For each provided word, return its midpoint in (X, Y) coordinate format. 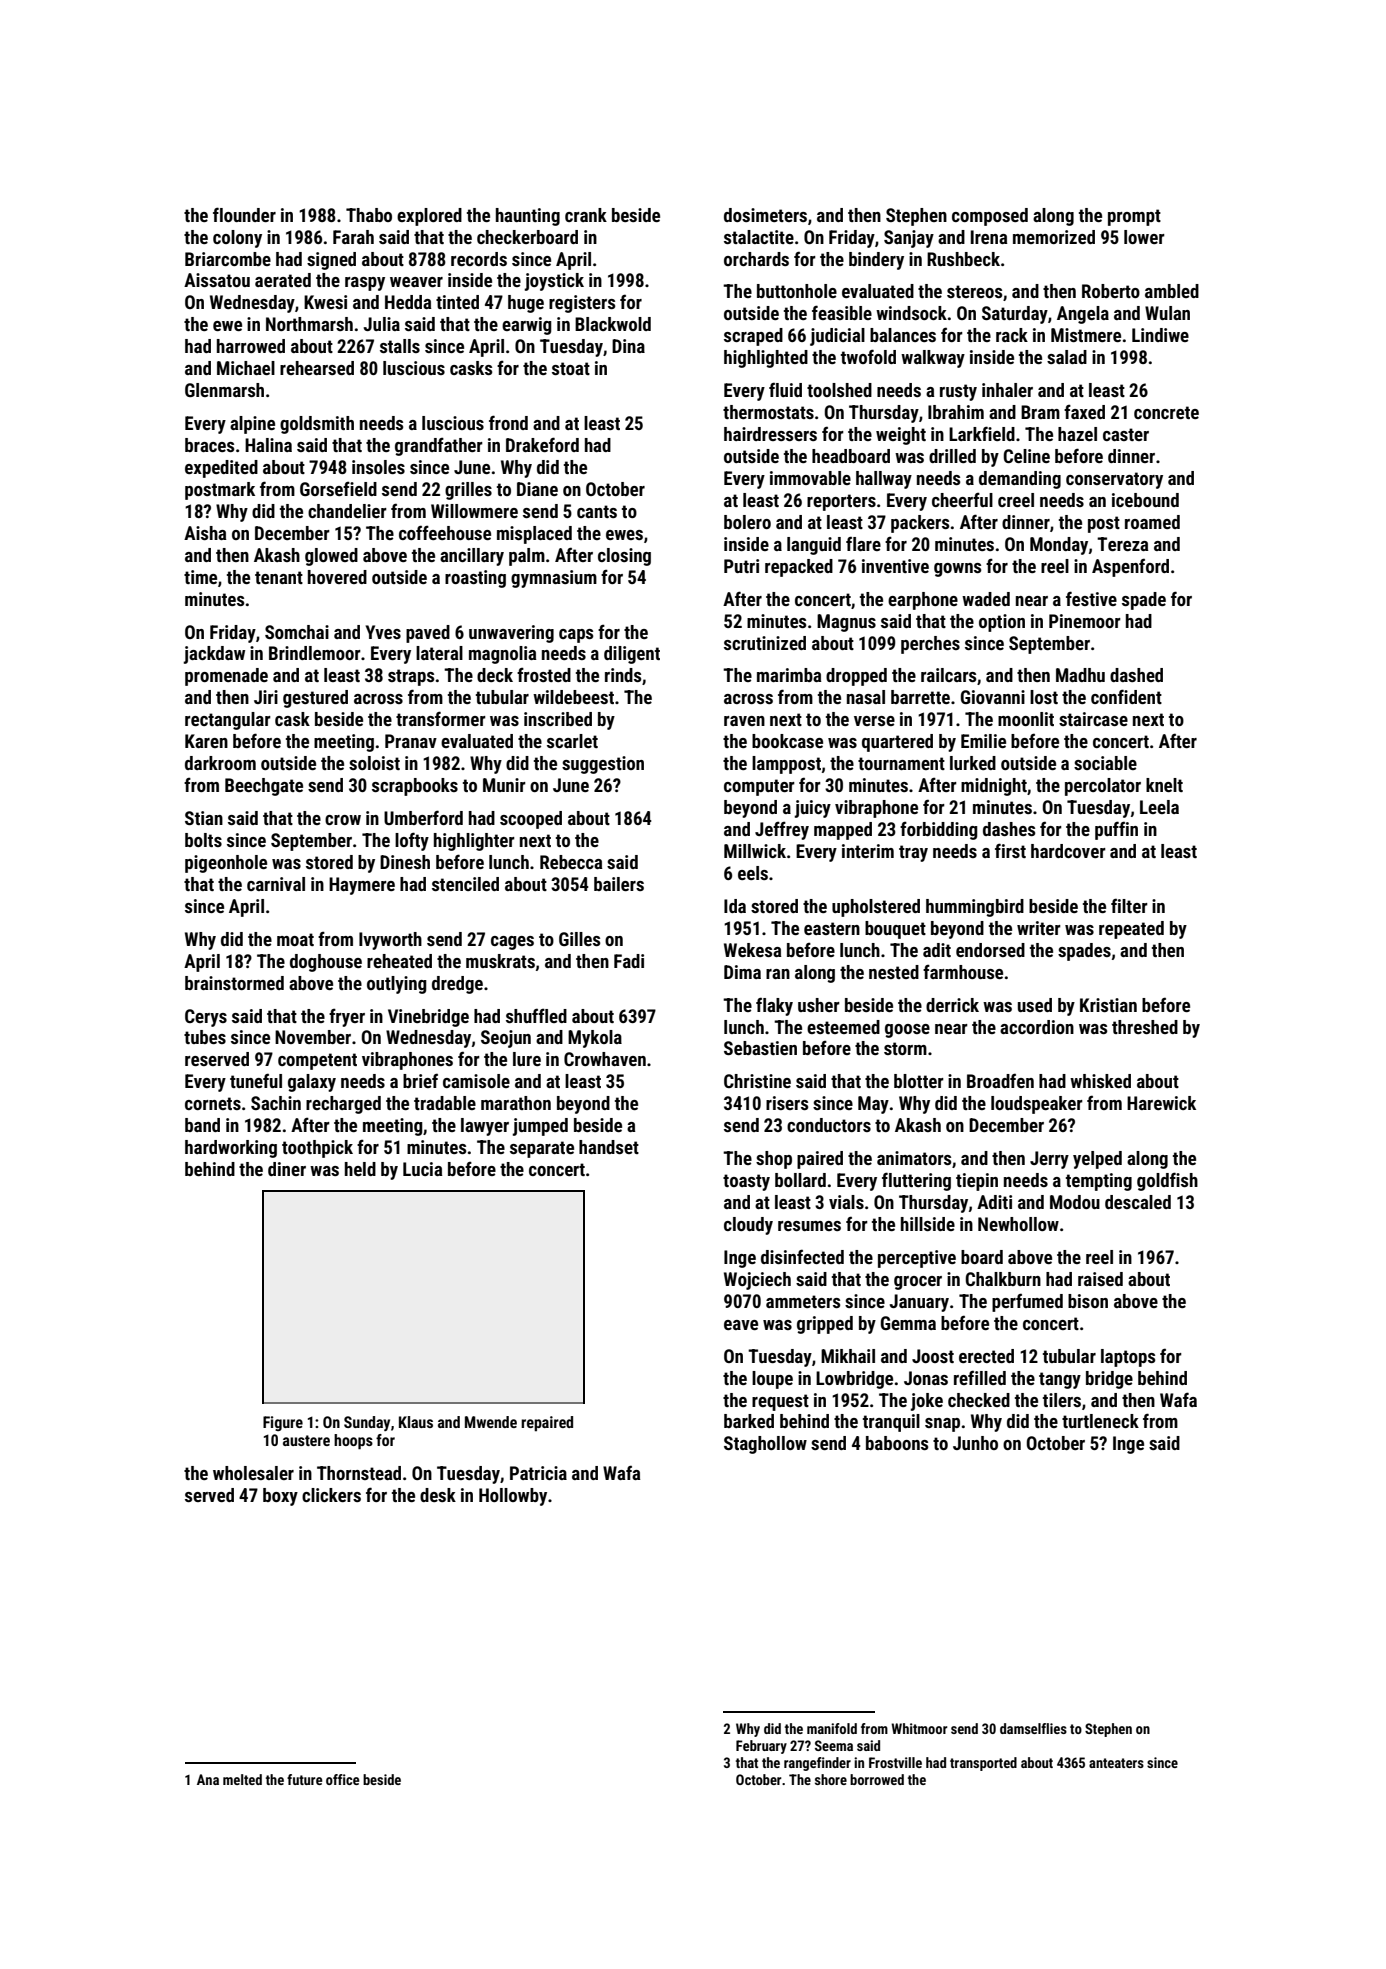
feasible (842, 312)
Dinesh (405, 862)
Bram (1040, 412)
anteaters (1116, 1763)
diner (287, 1169)
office (342, 1779)
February (761, 1747)
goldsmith (317, 425)
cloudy (748, 1226)
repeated (1131, 930)
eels (753, 873)
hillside (928, 1224)
